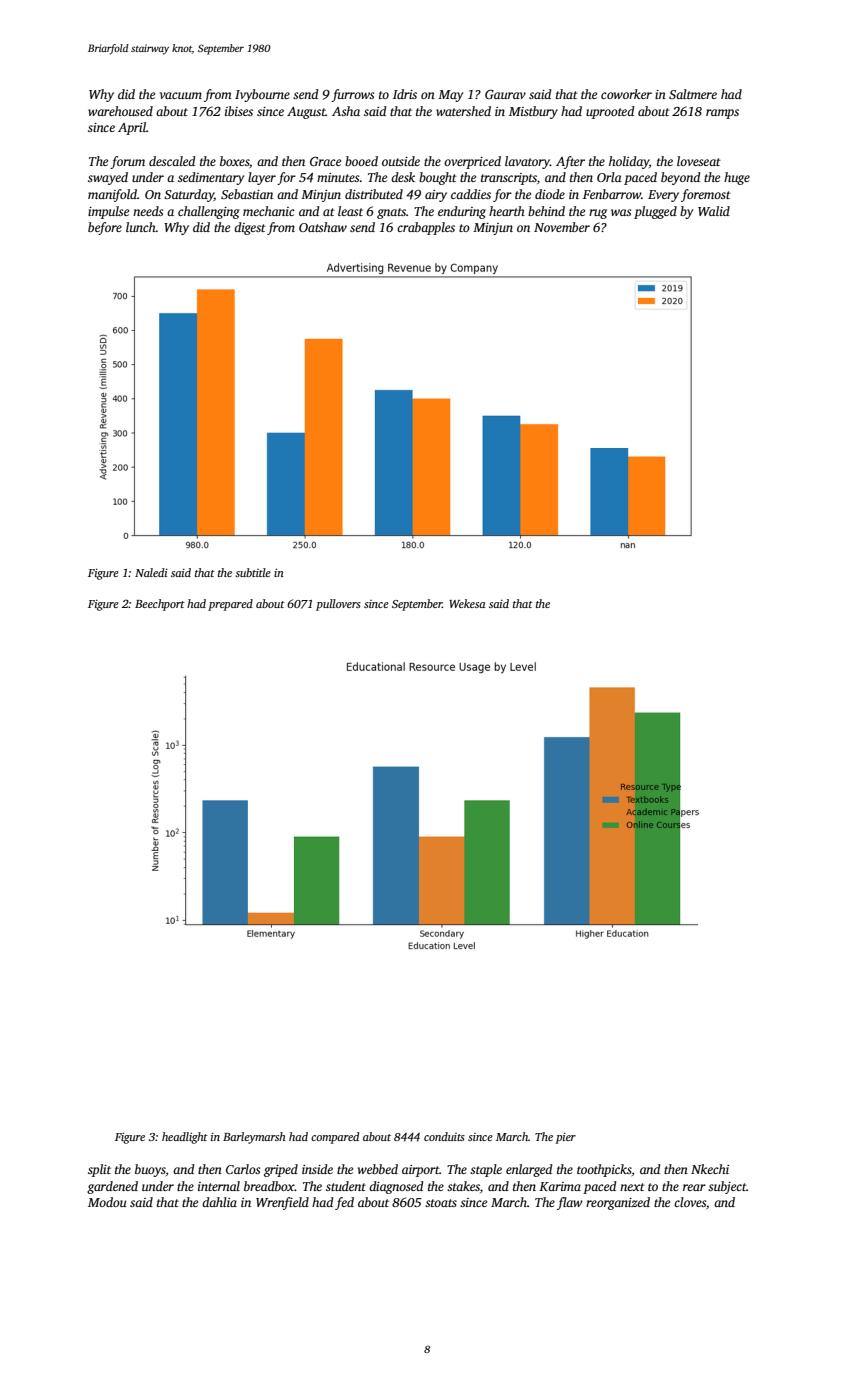 The height and width of the screenshot is (1400, 849). I want to click on Wekesa, so click(467, 603).
